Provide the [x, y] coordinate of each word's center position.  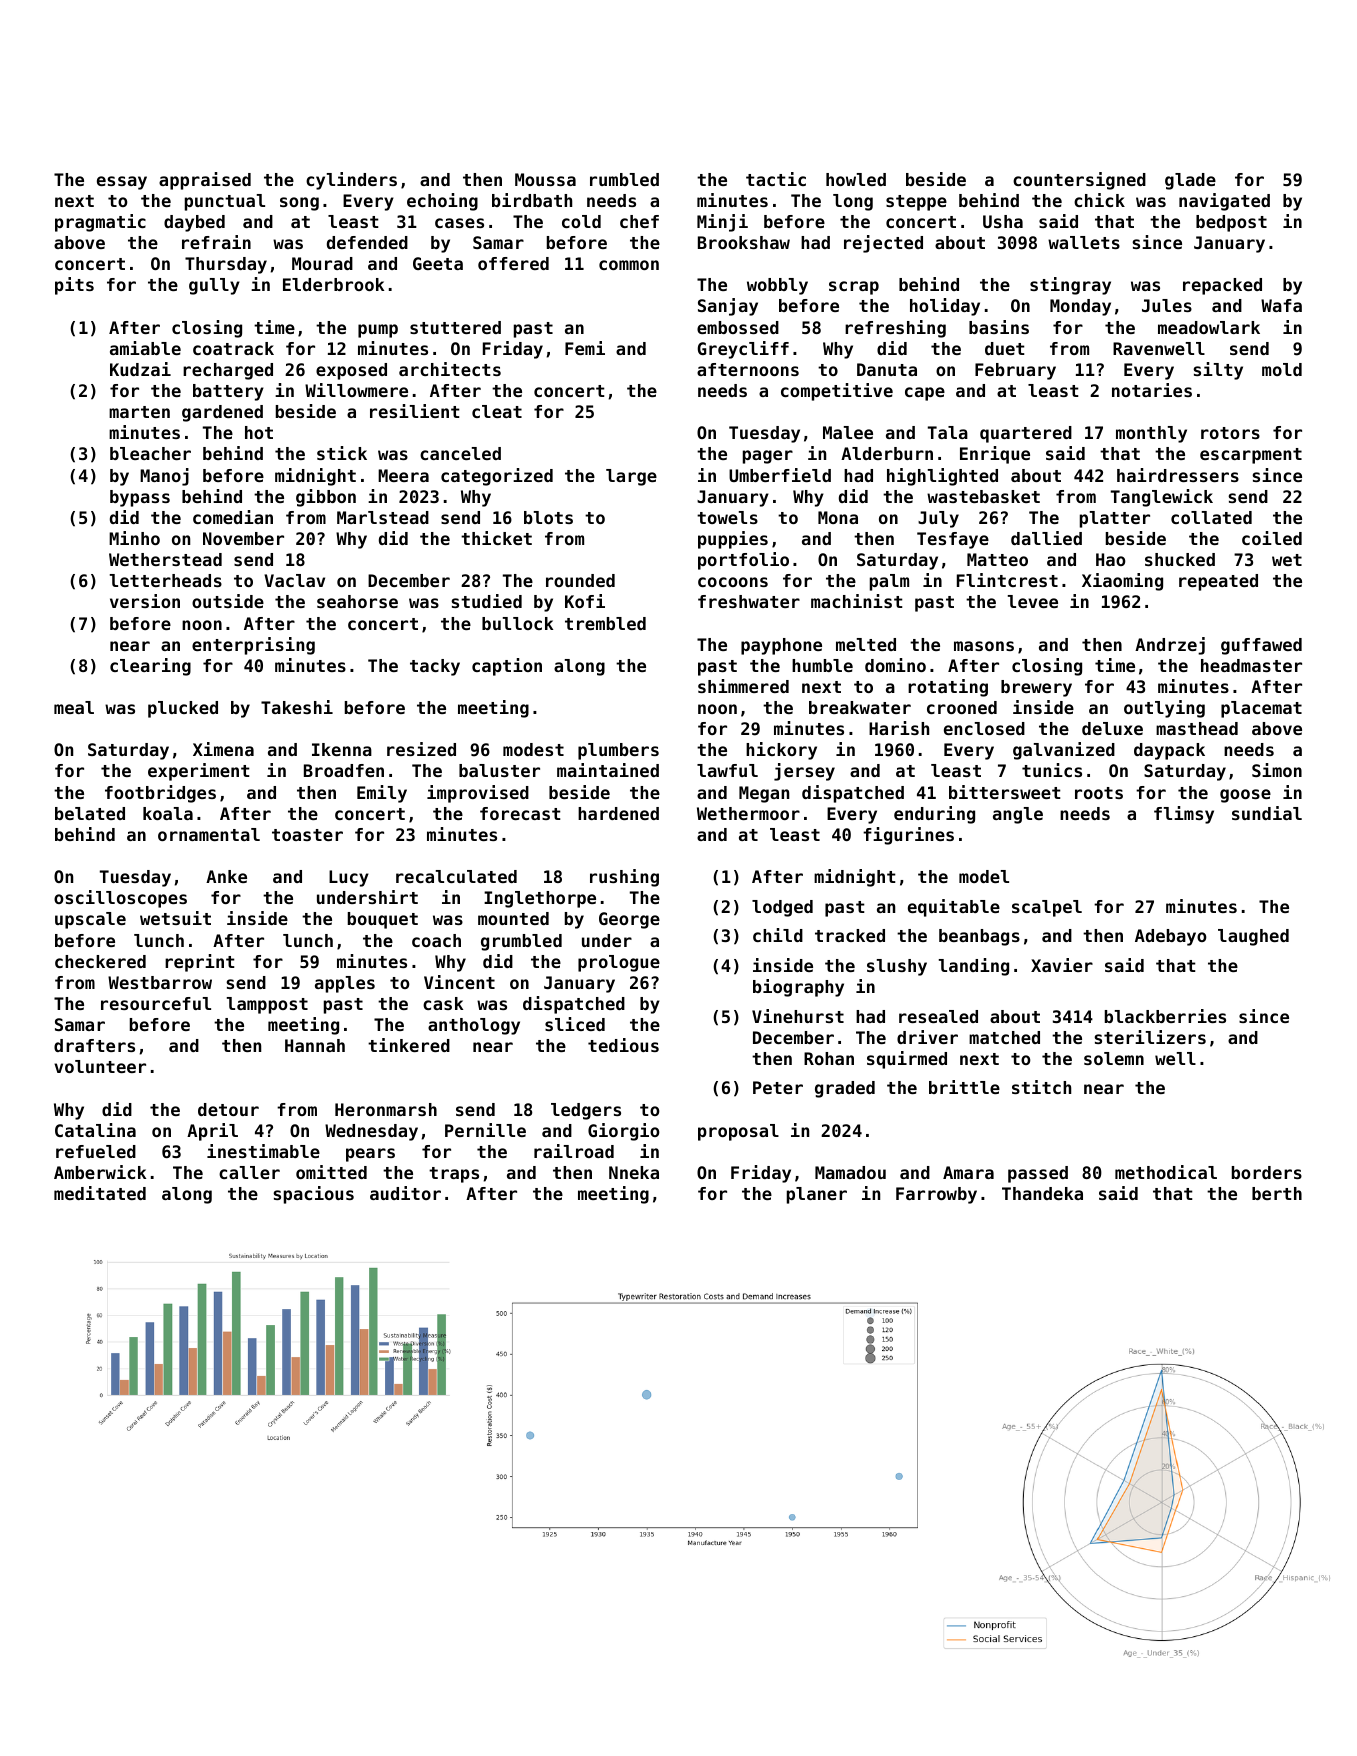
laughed [1253, 937]
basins [999, 327]
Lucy [349, 878]
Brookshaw [744, 242]
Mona [838, 517]
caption [507, 667]
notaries [1152, 390]
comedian [233, 517]
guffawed [1261, 646]
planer [817, 1195]
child [778, 935]
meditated [100, 1193]
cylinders [351, 181]
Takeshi [297, 707]
